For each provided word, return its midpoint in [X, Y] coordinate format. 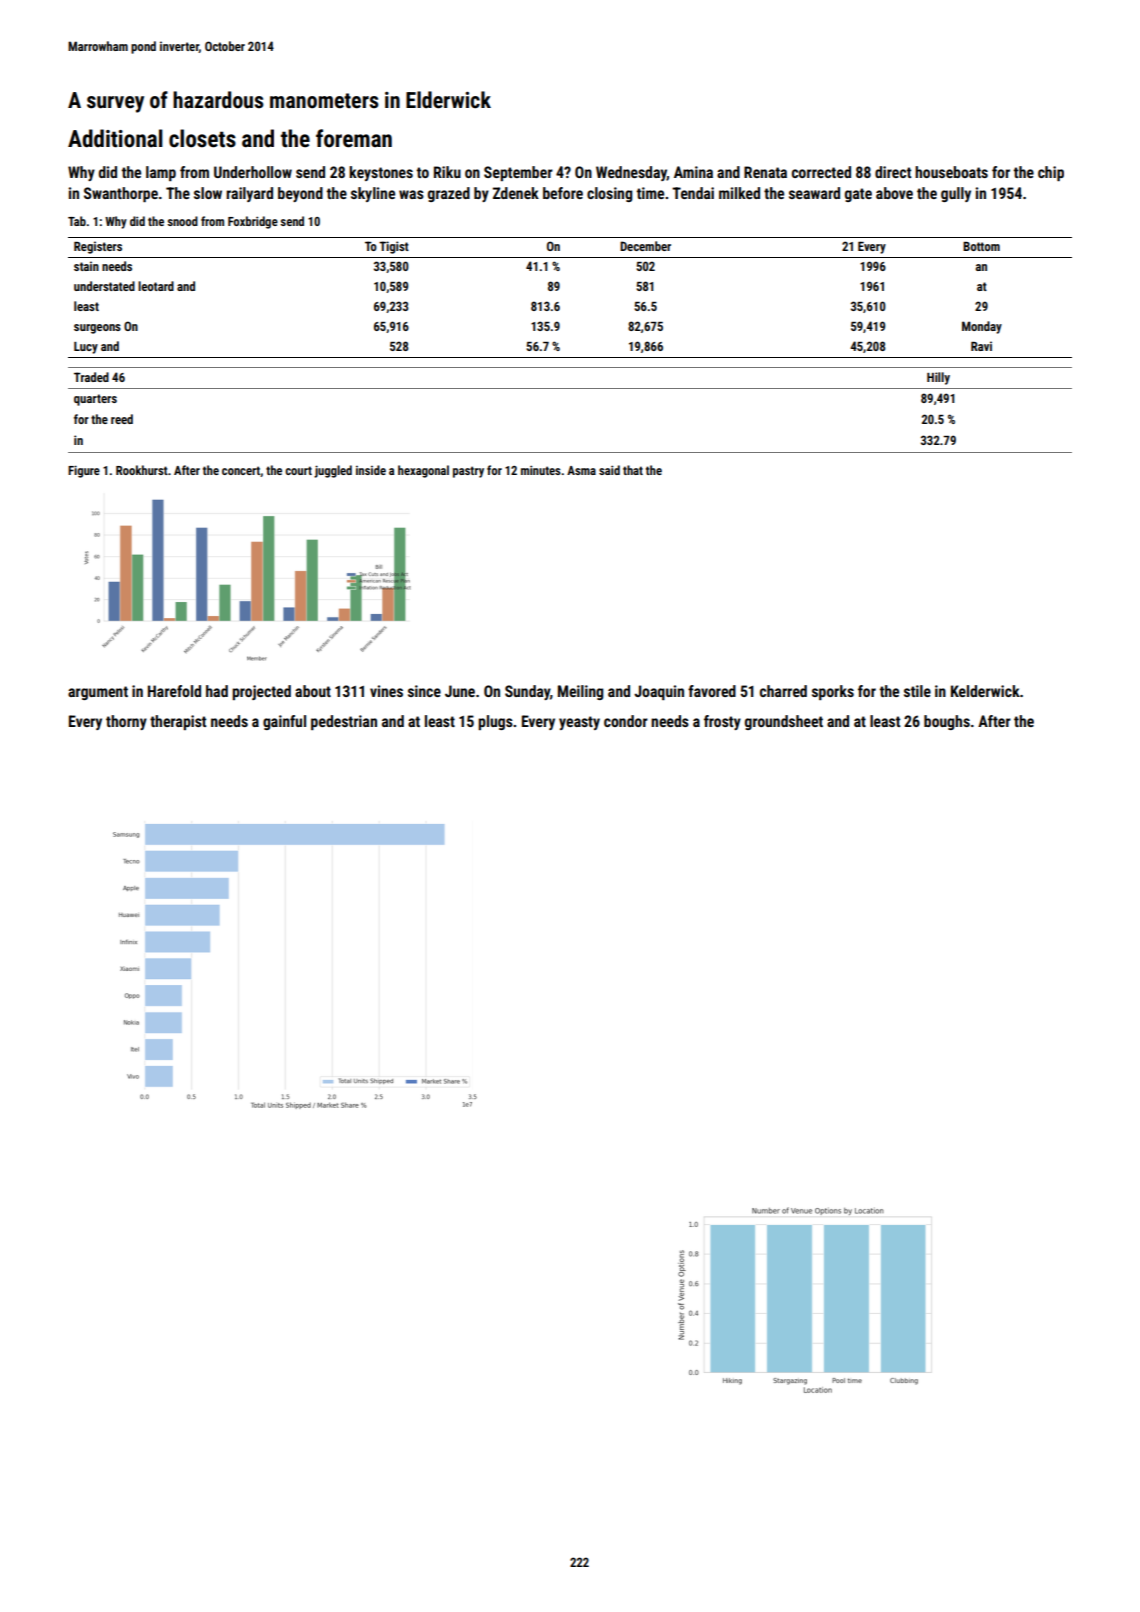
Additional [115, 138]
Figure [84, 471]
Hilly [938, 378]
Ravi [981, 346]
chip [1051, 173]
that [633, 470]
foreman [354, 138]
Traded [91, 377]
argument [98, 693]
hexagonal [423, 471]
